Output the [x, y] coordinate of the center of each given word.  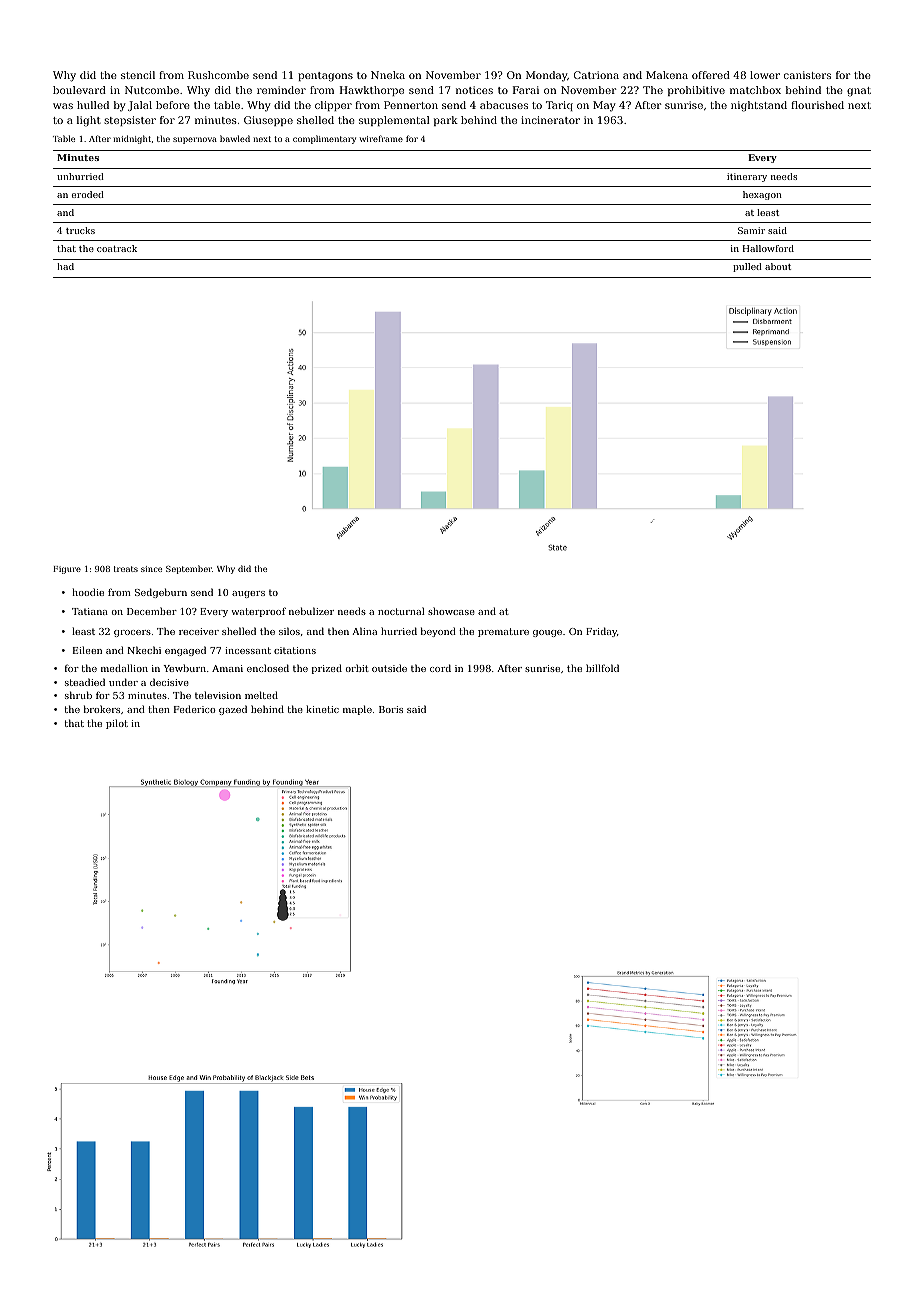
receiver [199, 631]
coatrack [117, 248]
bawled [235, 138]
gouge [547, 633]
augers [248, 594]
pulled [747, 267]
